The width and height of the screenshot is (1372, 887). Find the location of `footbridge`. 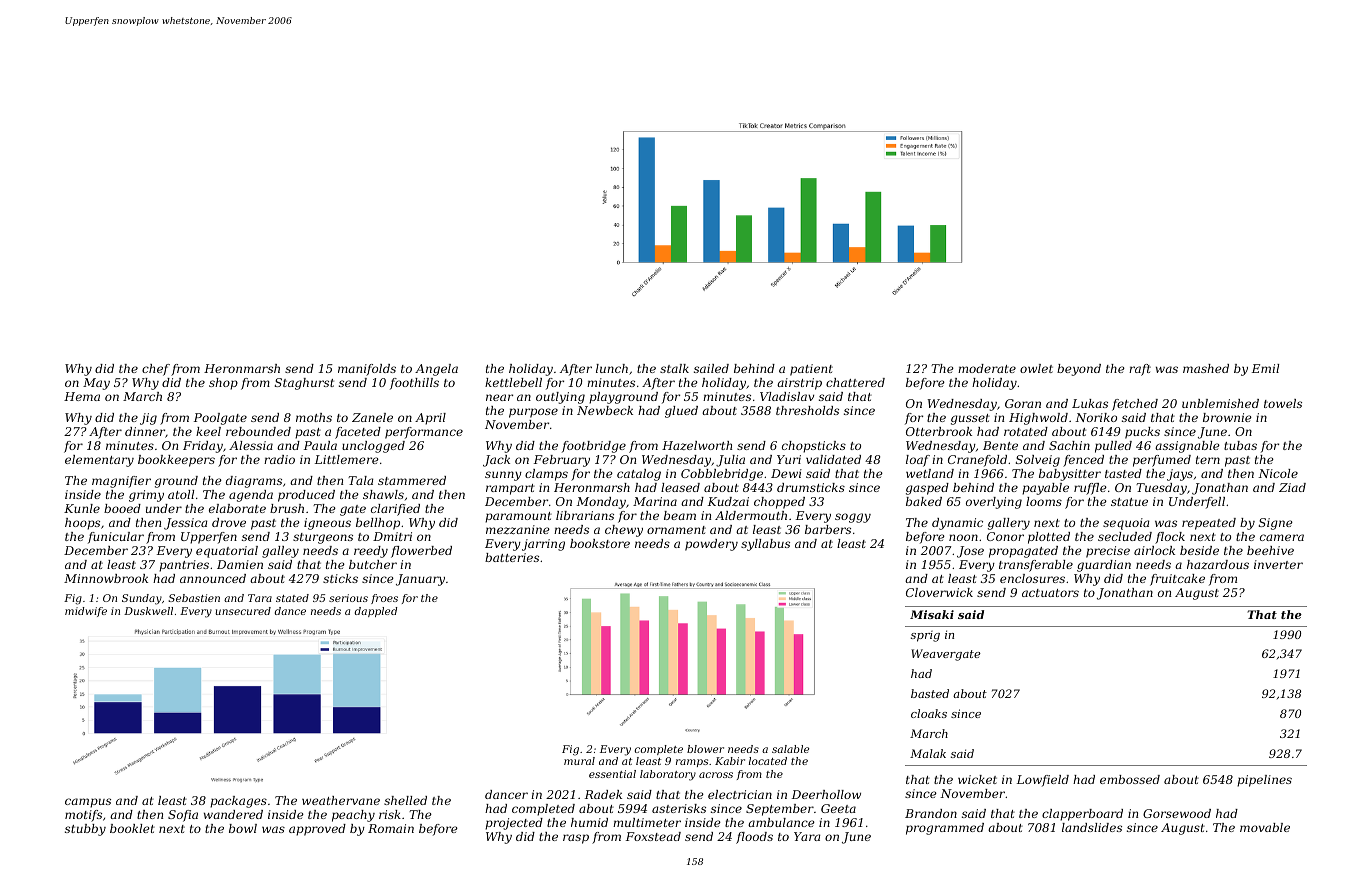

footbridge is located at coordinates (594, 447).
